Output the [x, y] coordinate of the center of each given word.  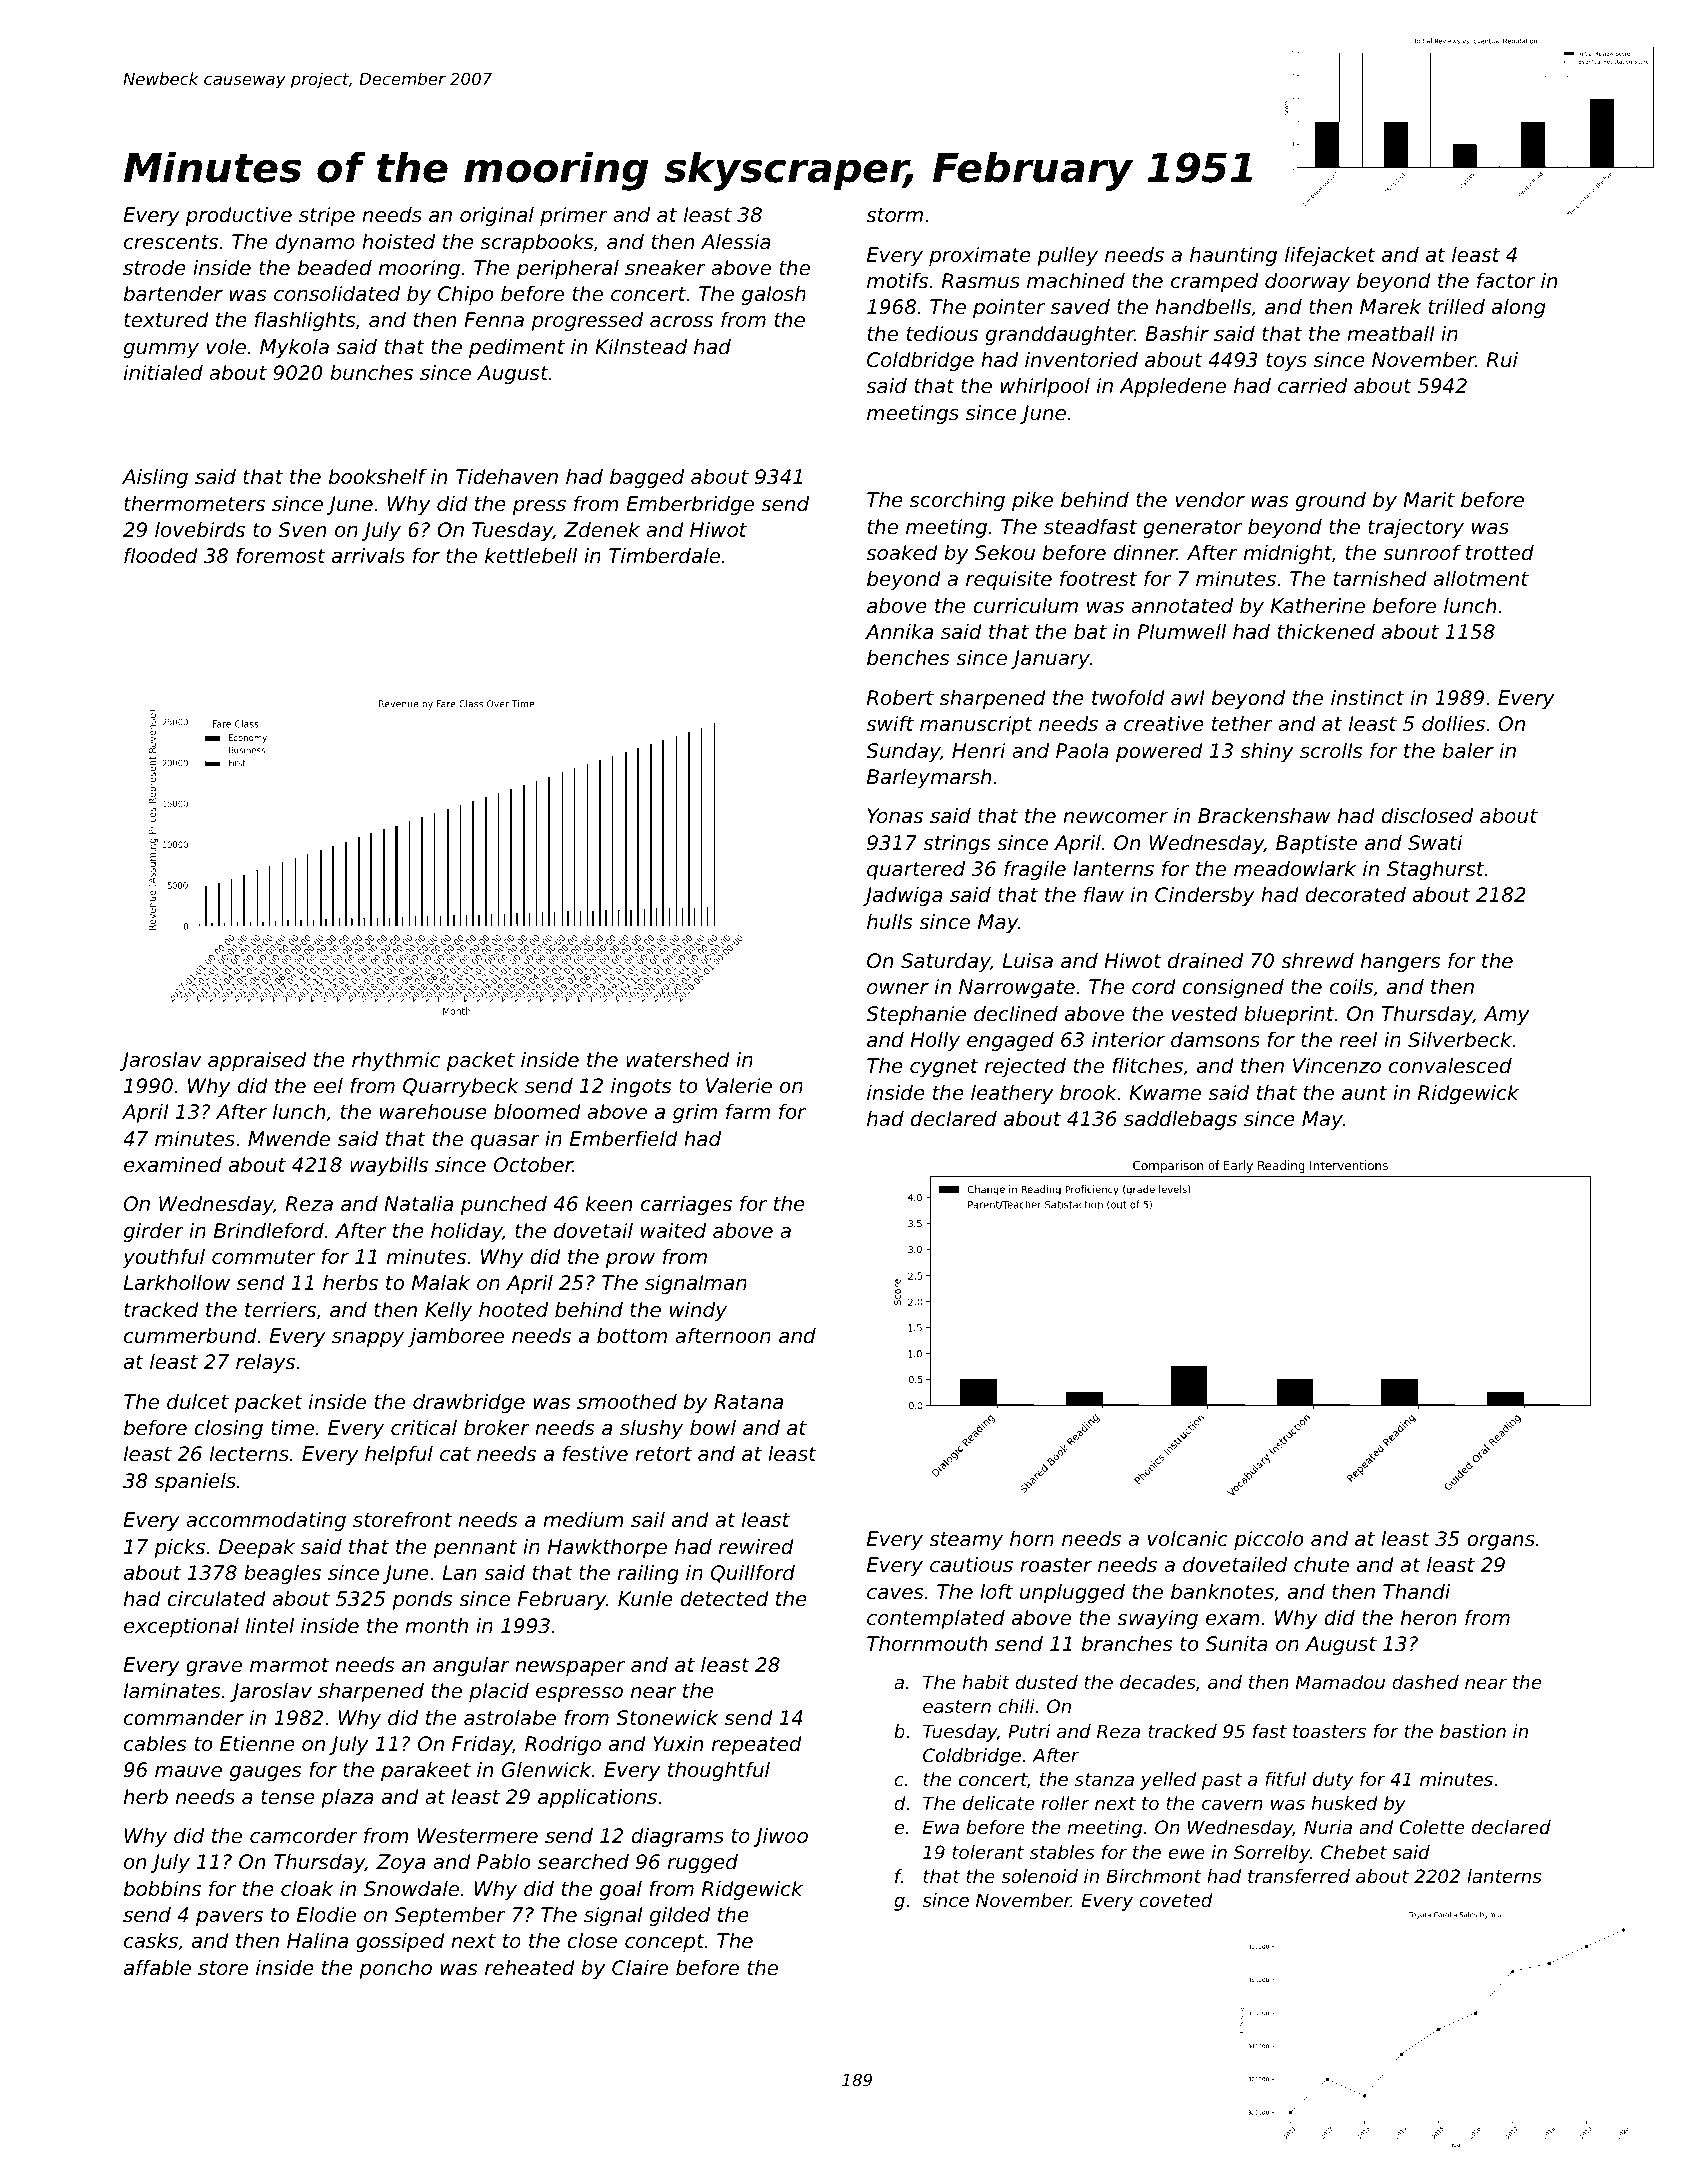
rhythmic [396, 1061]
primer [574, 216]
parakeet [426, 1771]
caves [895, 1594]
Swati [1435, 843]
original [497, 216]
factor [1506, 281]
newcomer [1115, 818]
